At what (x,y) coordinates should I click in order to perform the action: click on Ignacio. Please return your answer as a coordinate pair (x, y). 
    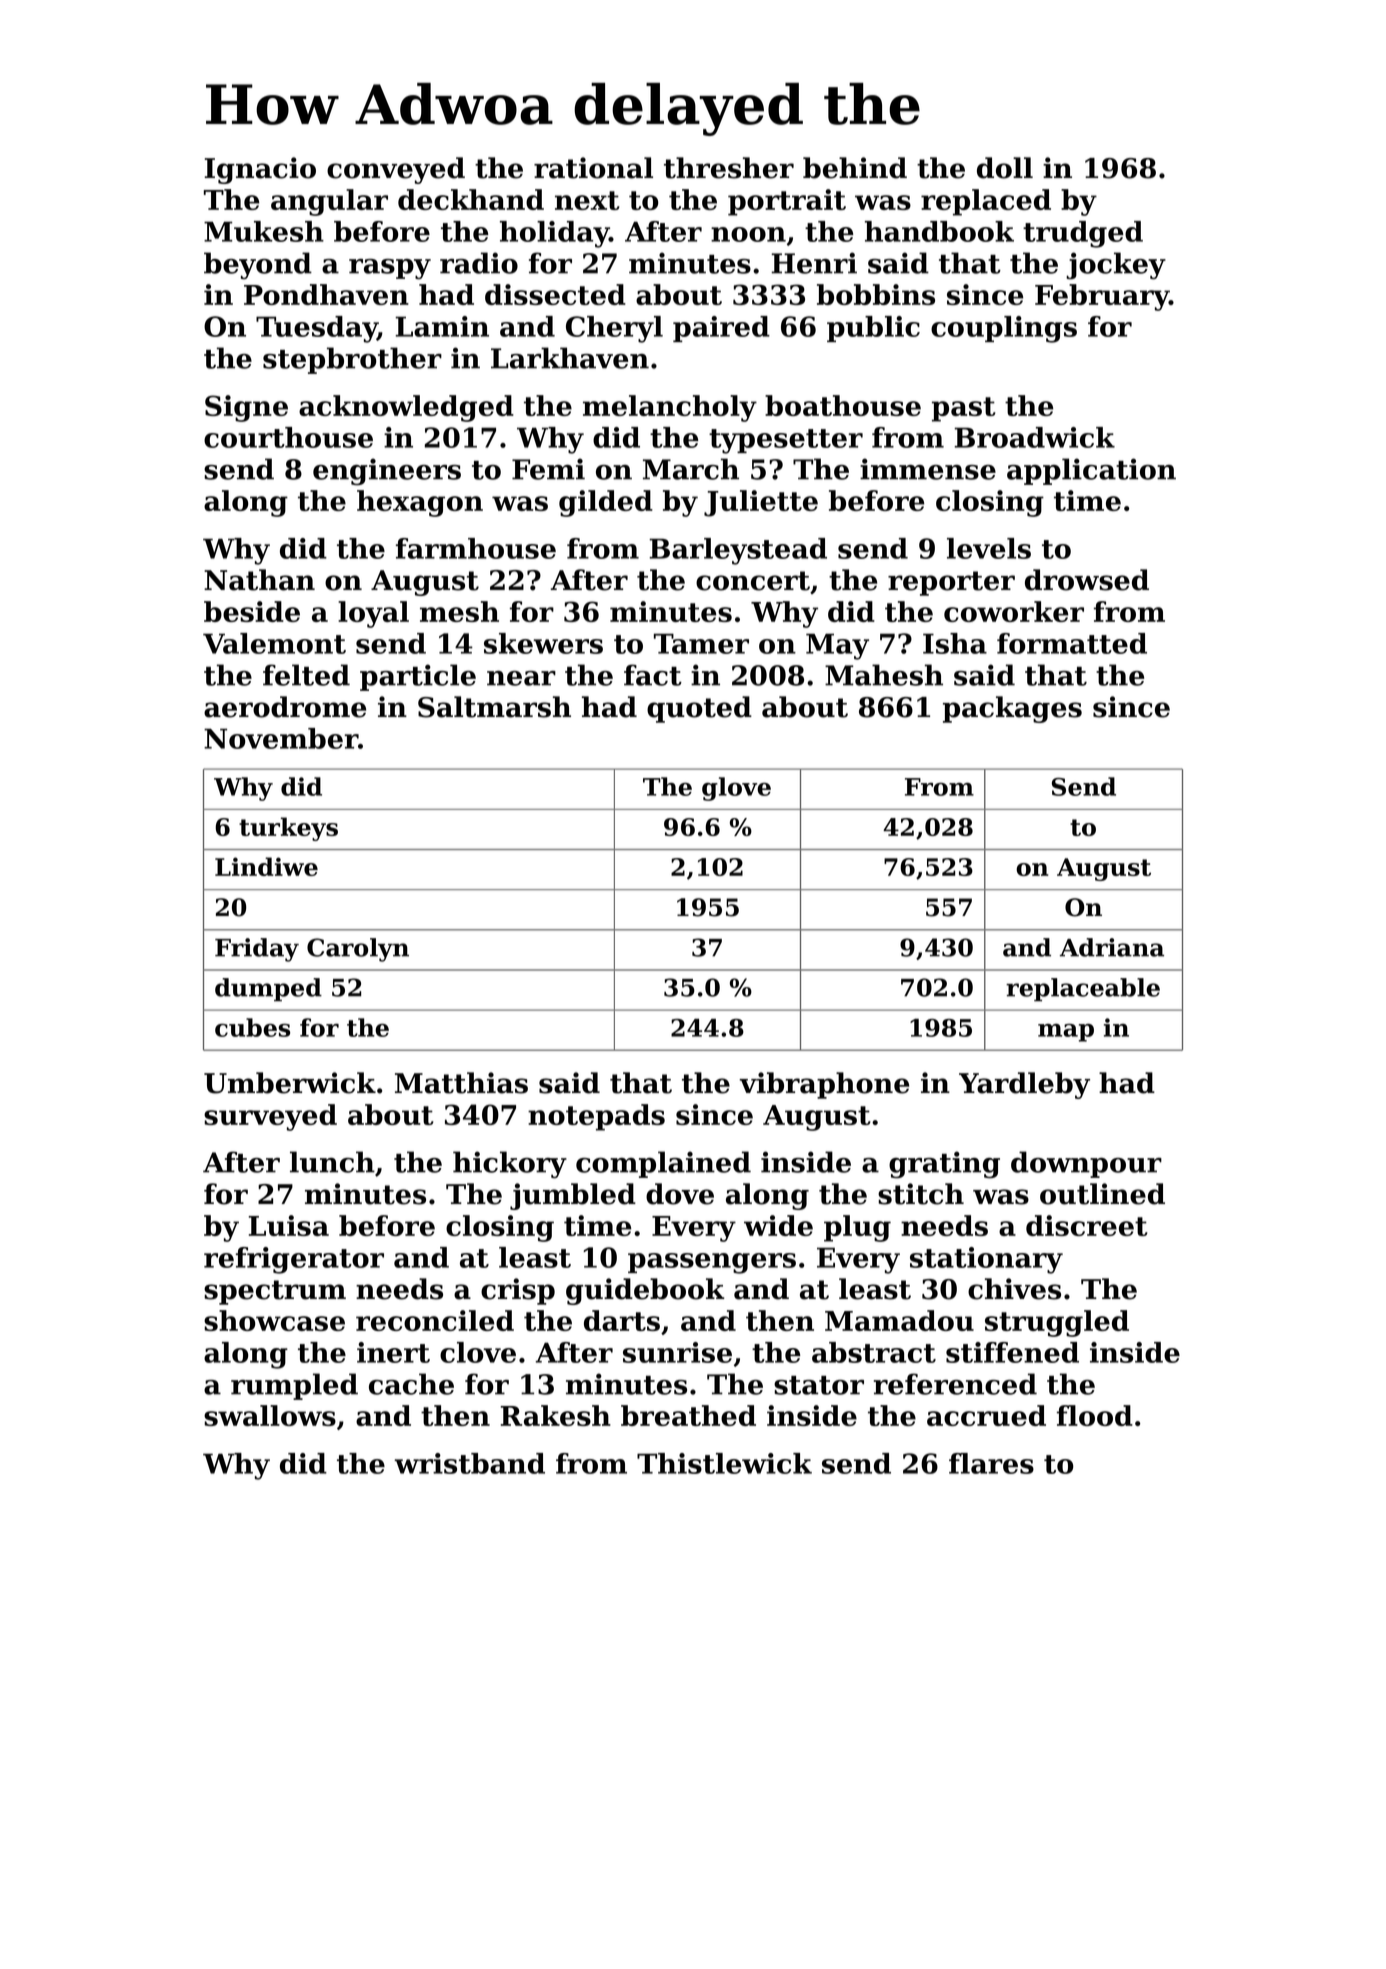
    Looking at the image, I should click on (260, 170).
